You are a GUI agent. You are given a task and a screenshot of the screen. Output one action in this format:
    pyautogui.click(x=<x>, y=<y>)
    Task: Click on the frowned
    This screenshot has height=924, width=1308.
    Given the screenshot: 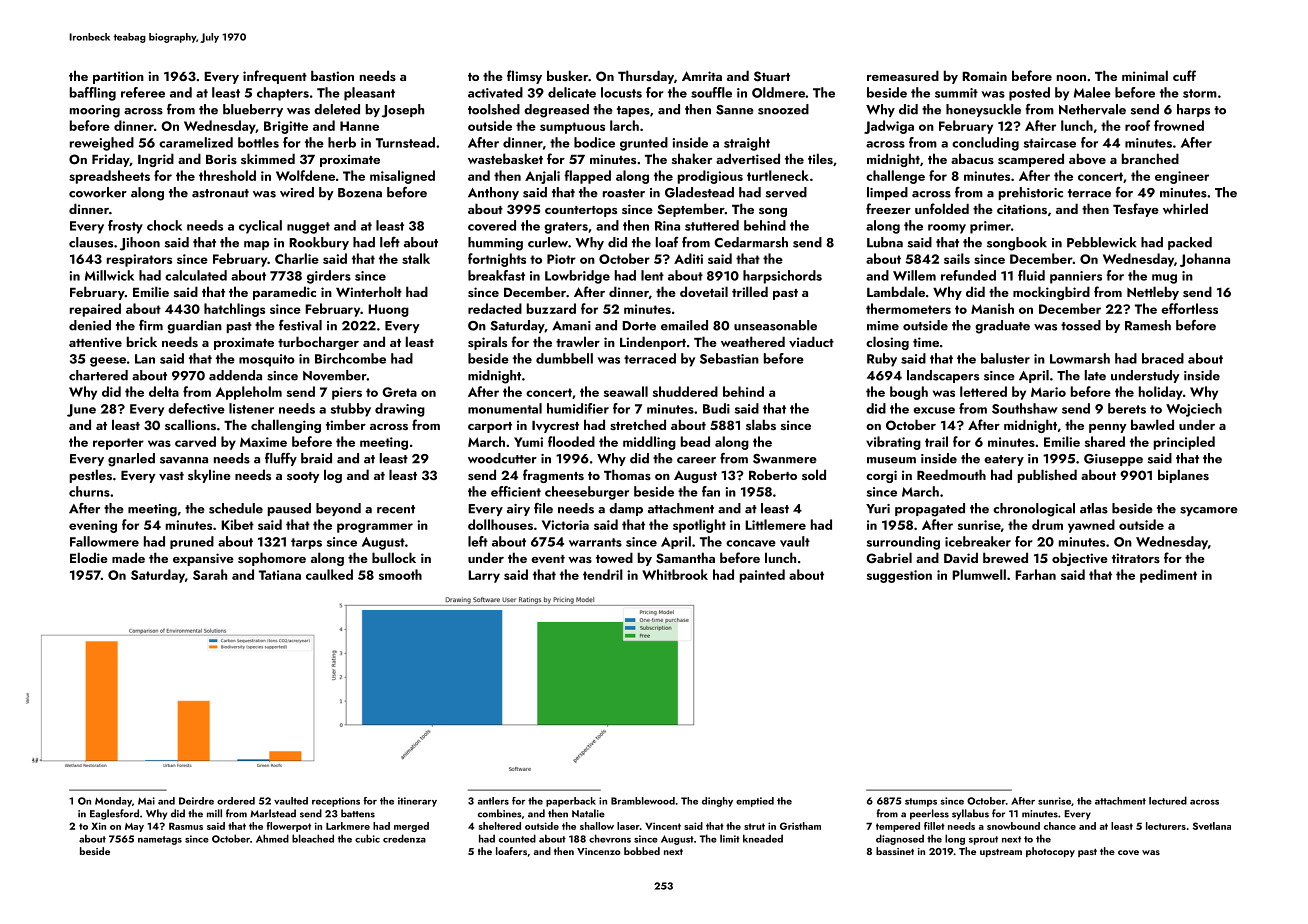 What is the action you would take?
    pyautogui.click(x=1179, y=125)
